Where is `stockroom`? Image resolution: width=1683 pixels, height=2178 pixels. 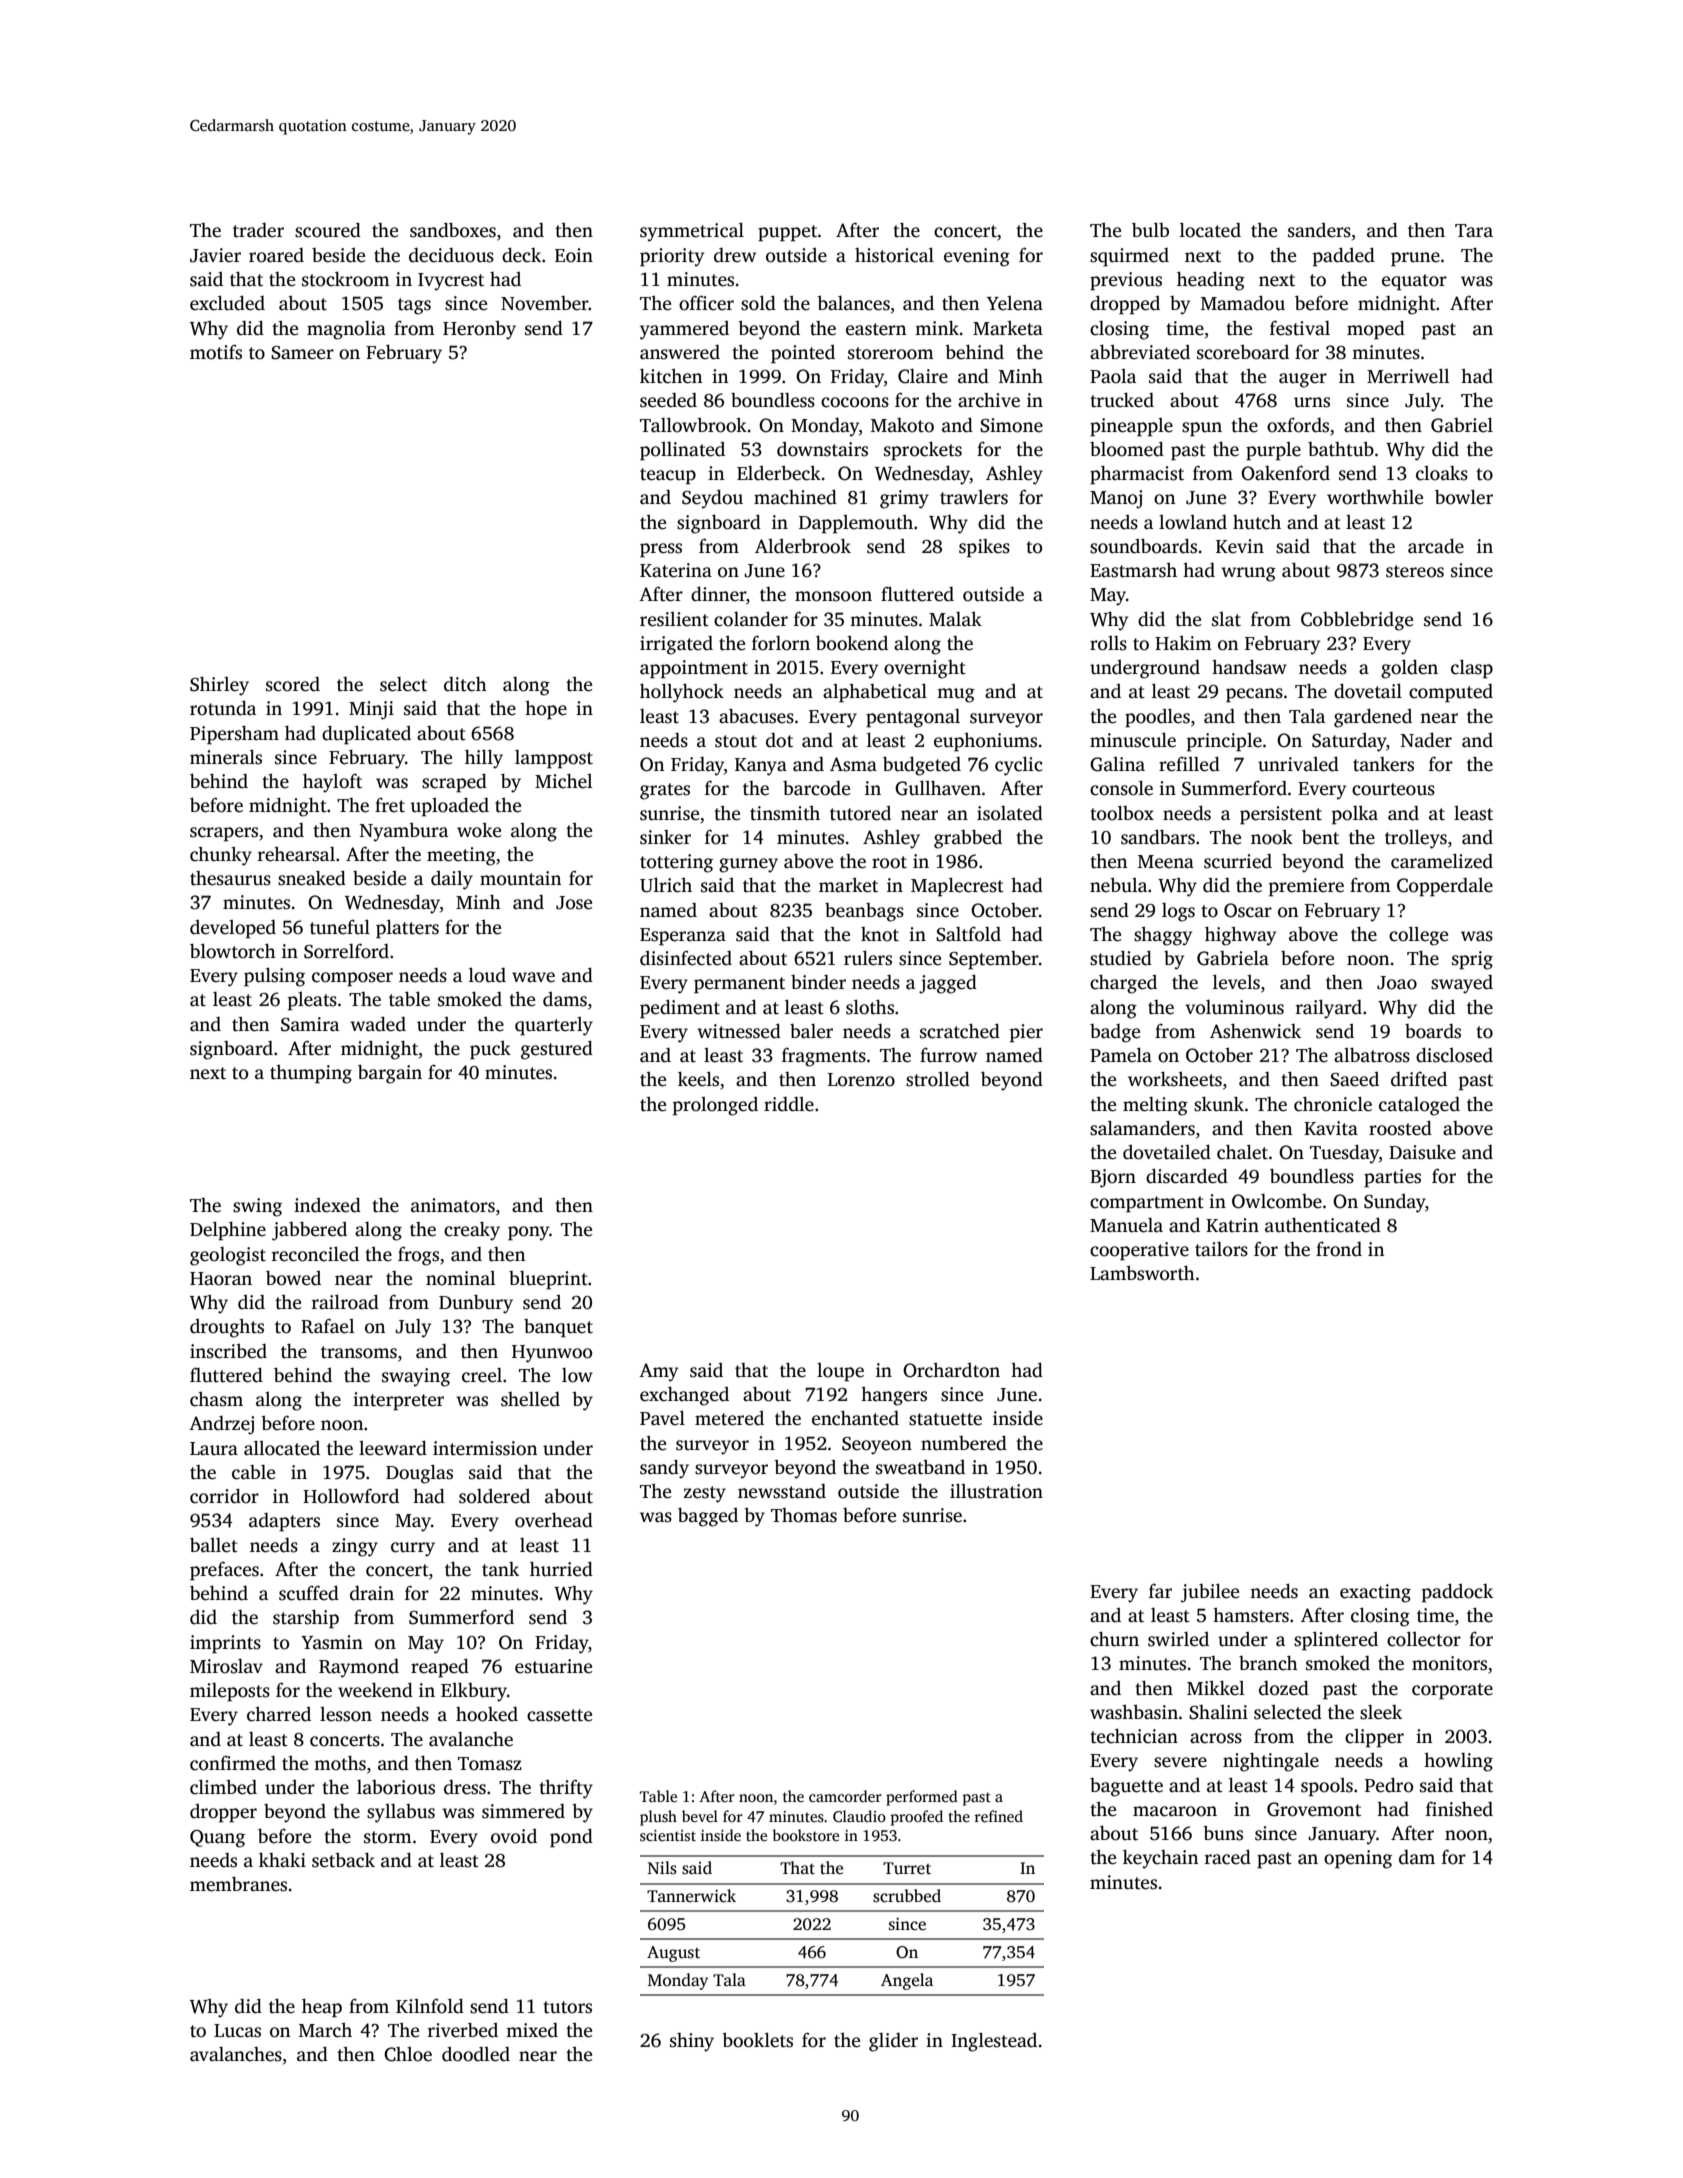 stockroom is located at coordinates (346, 279).
